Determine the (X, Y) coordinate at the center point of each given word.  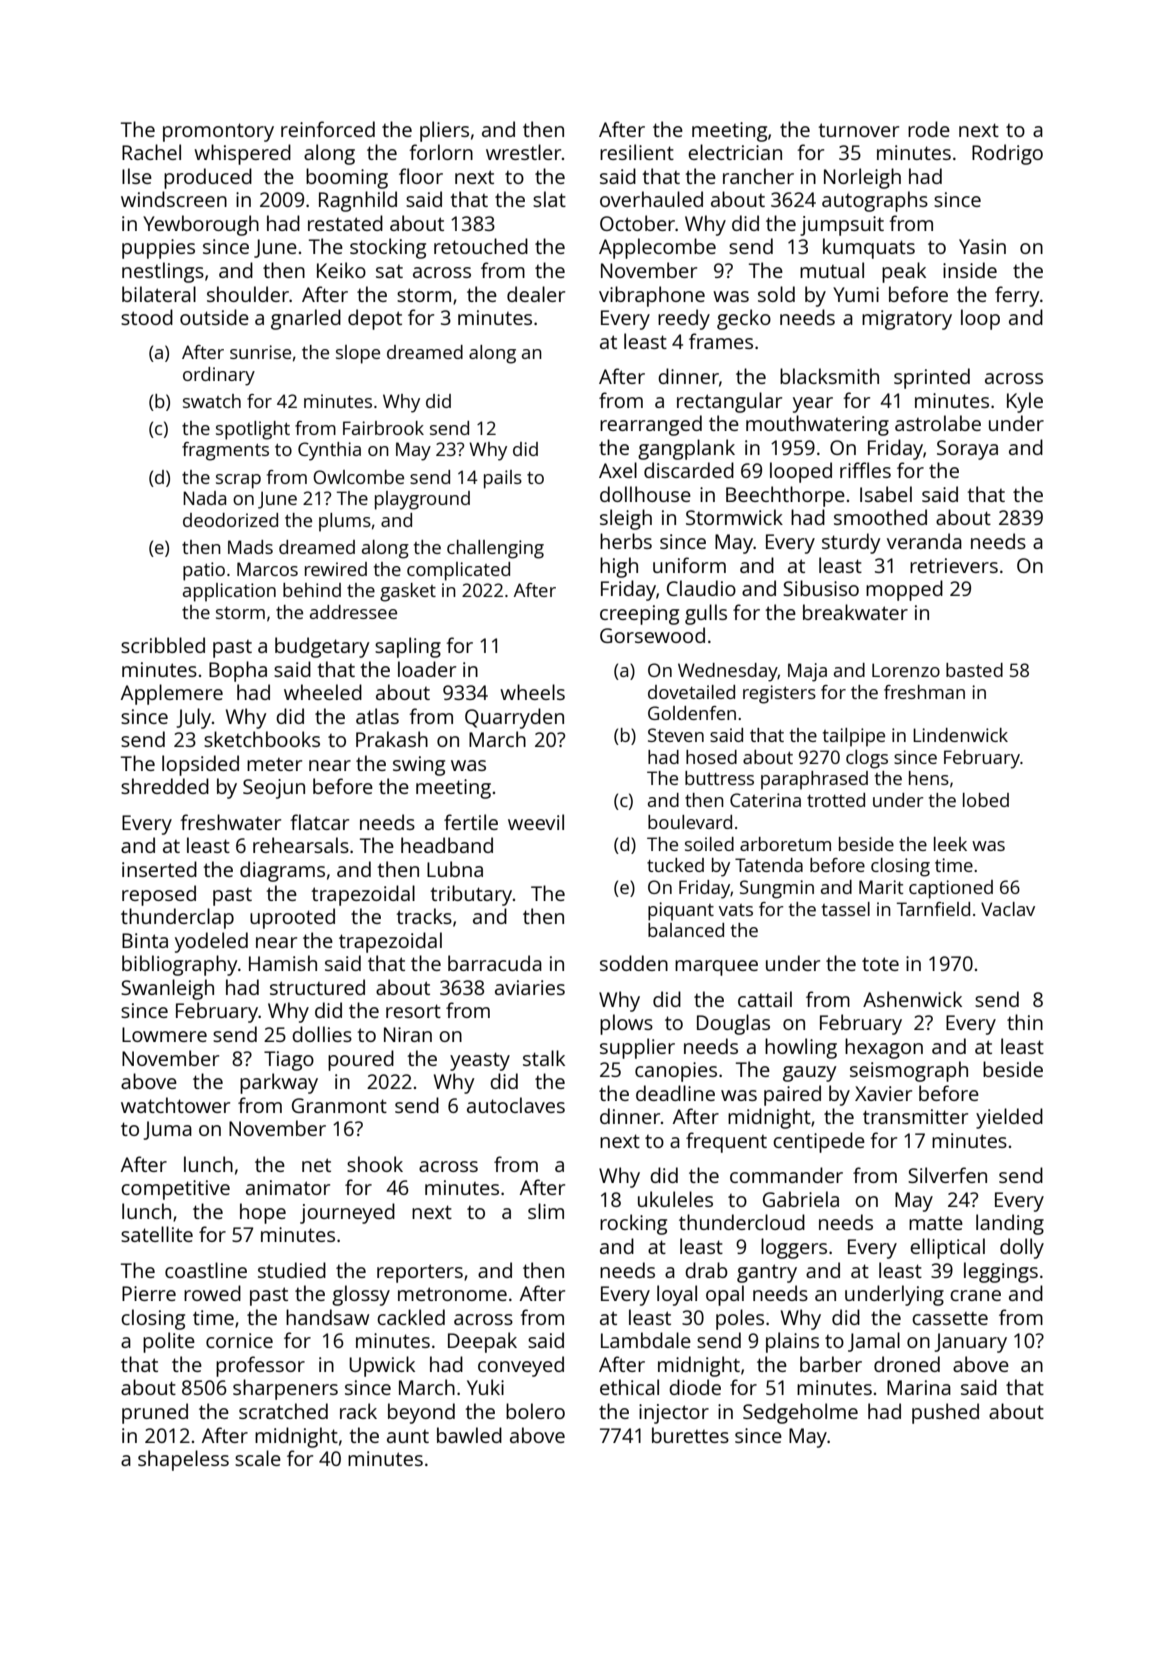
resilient (637, 152)
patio (204, 571)
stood (147, 317)
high (619, 567)
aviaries (530, 987)
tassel (846, 909)
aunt (408, 1436)
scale (258, 1458)
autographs (875, 201)
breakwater (855, 612)
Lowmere (164, 1034)
